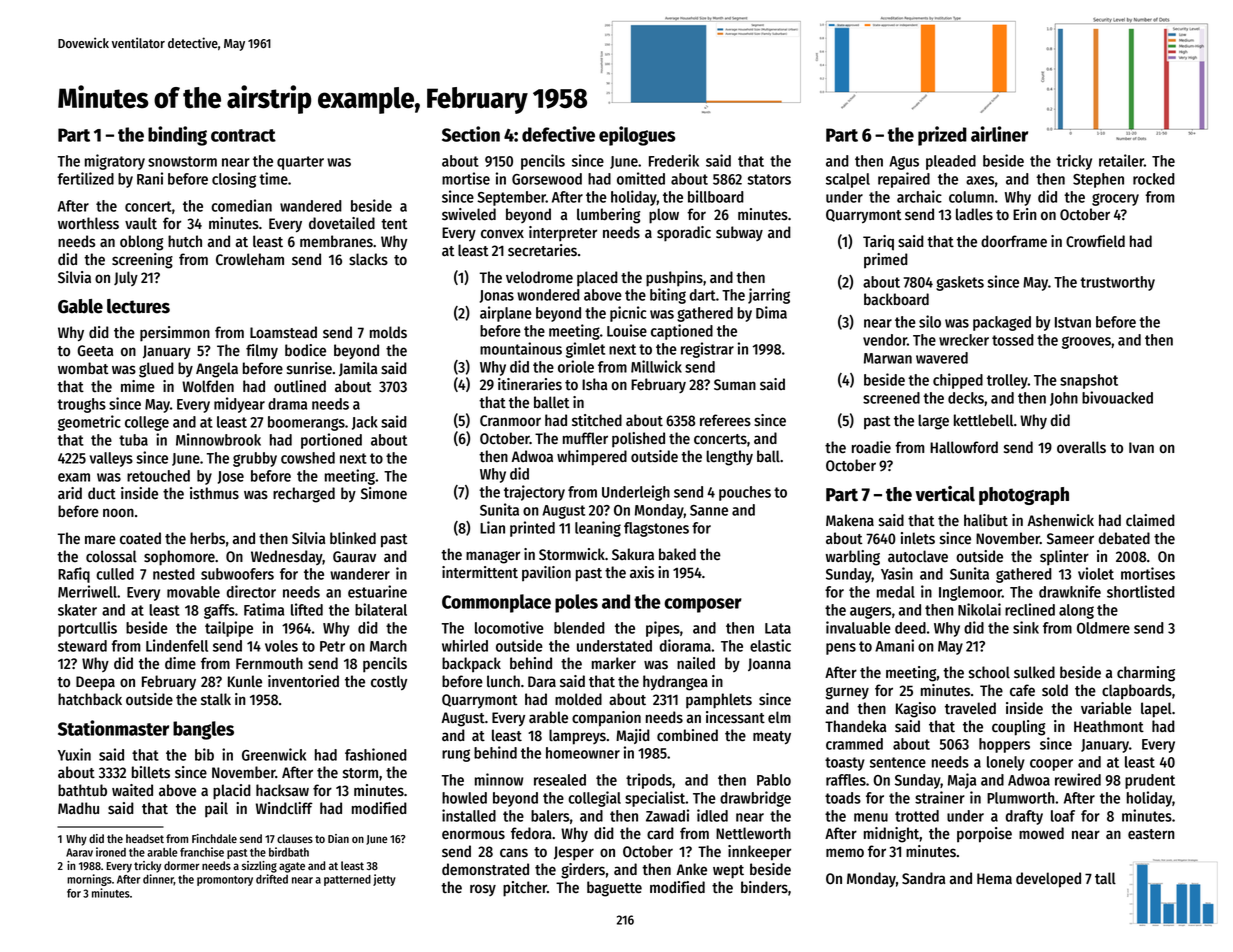 The height and width of the document is (952, 1233). Describe the element at coordinates (1048, 880) in the document. I see `developed` at that location.
